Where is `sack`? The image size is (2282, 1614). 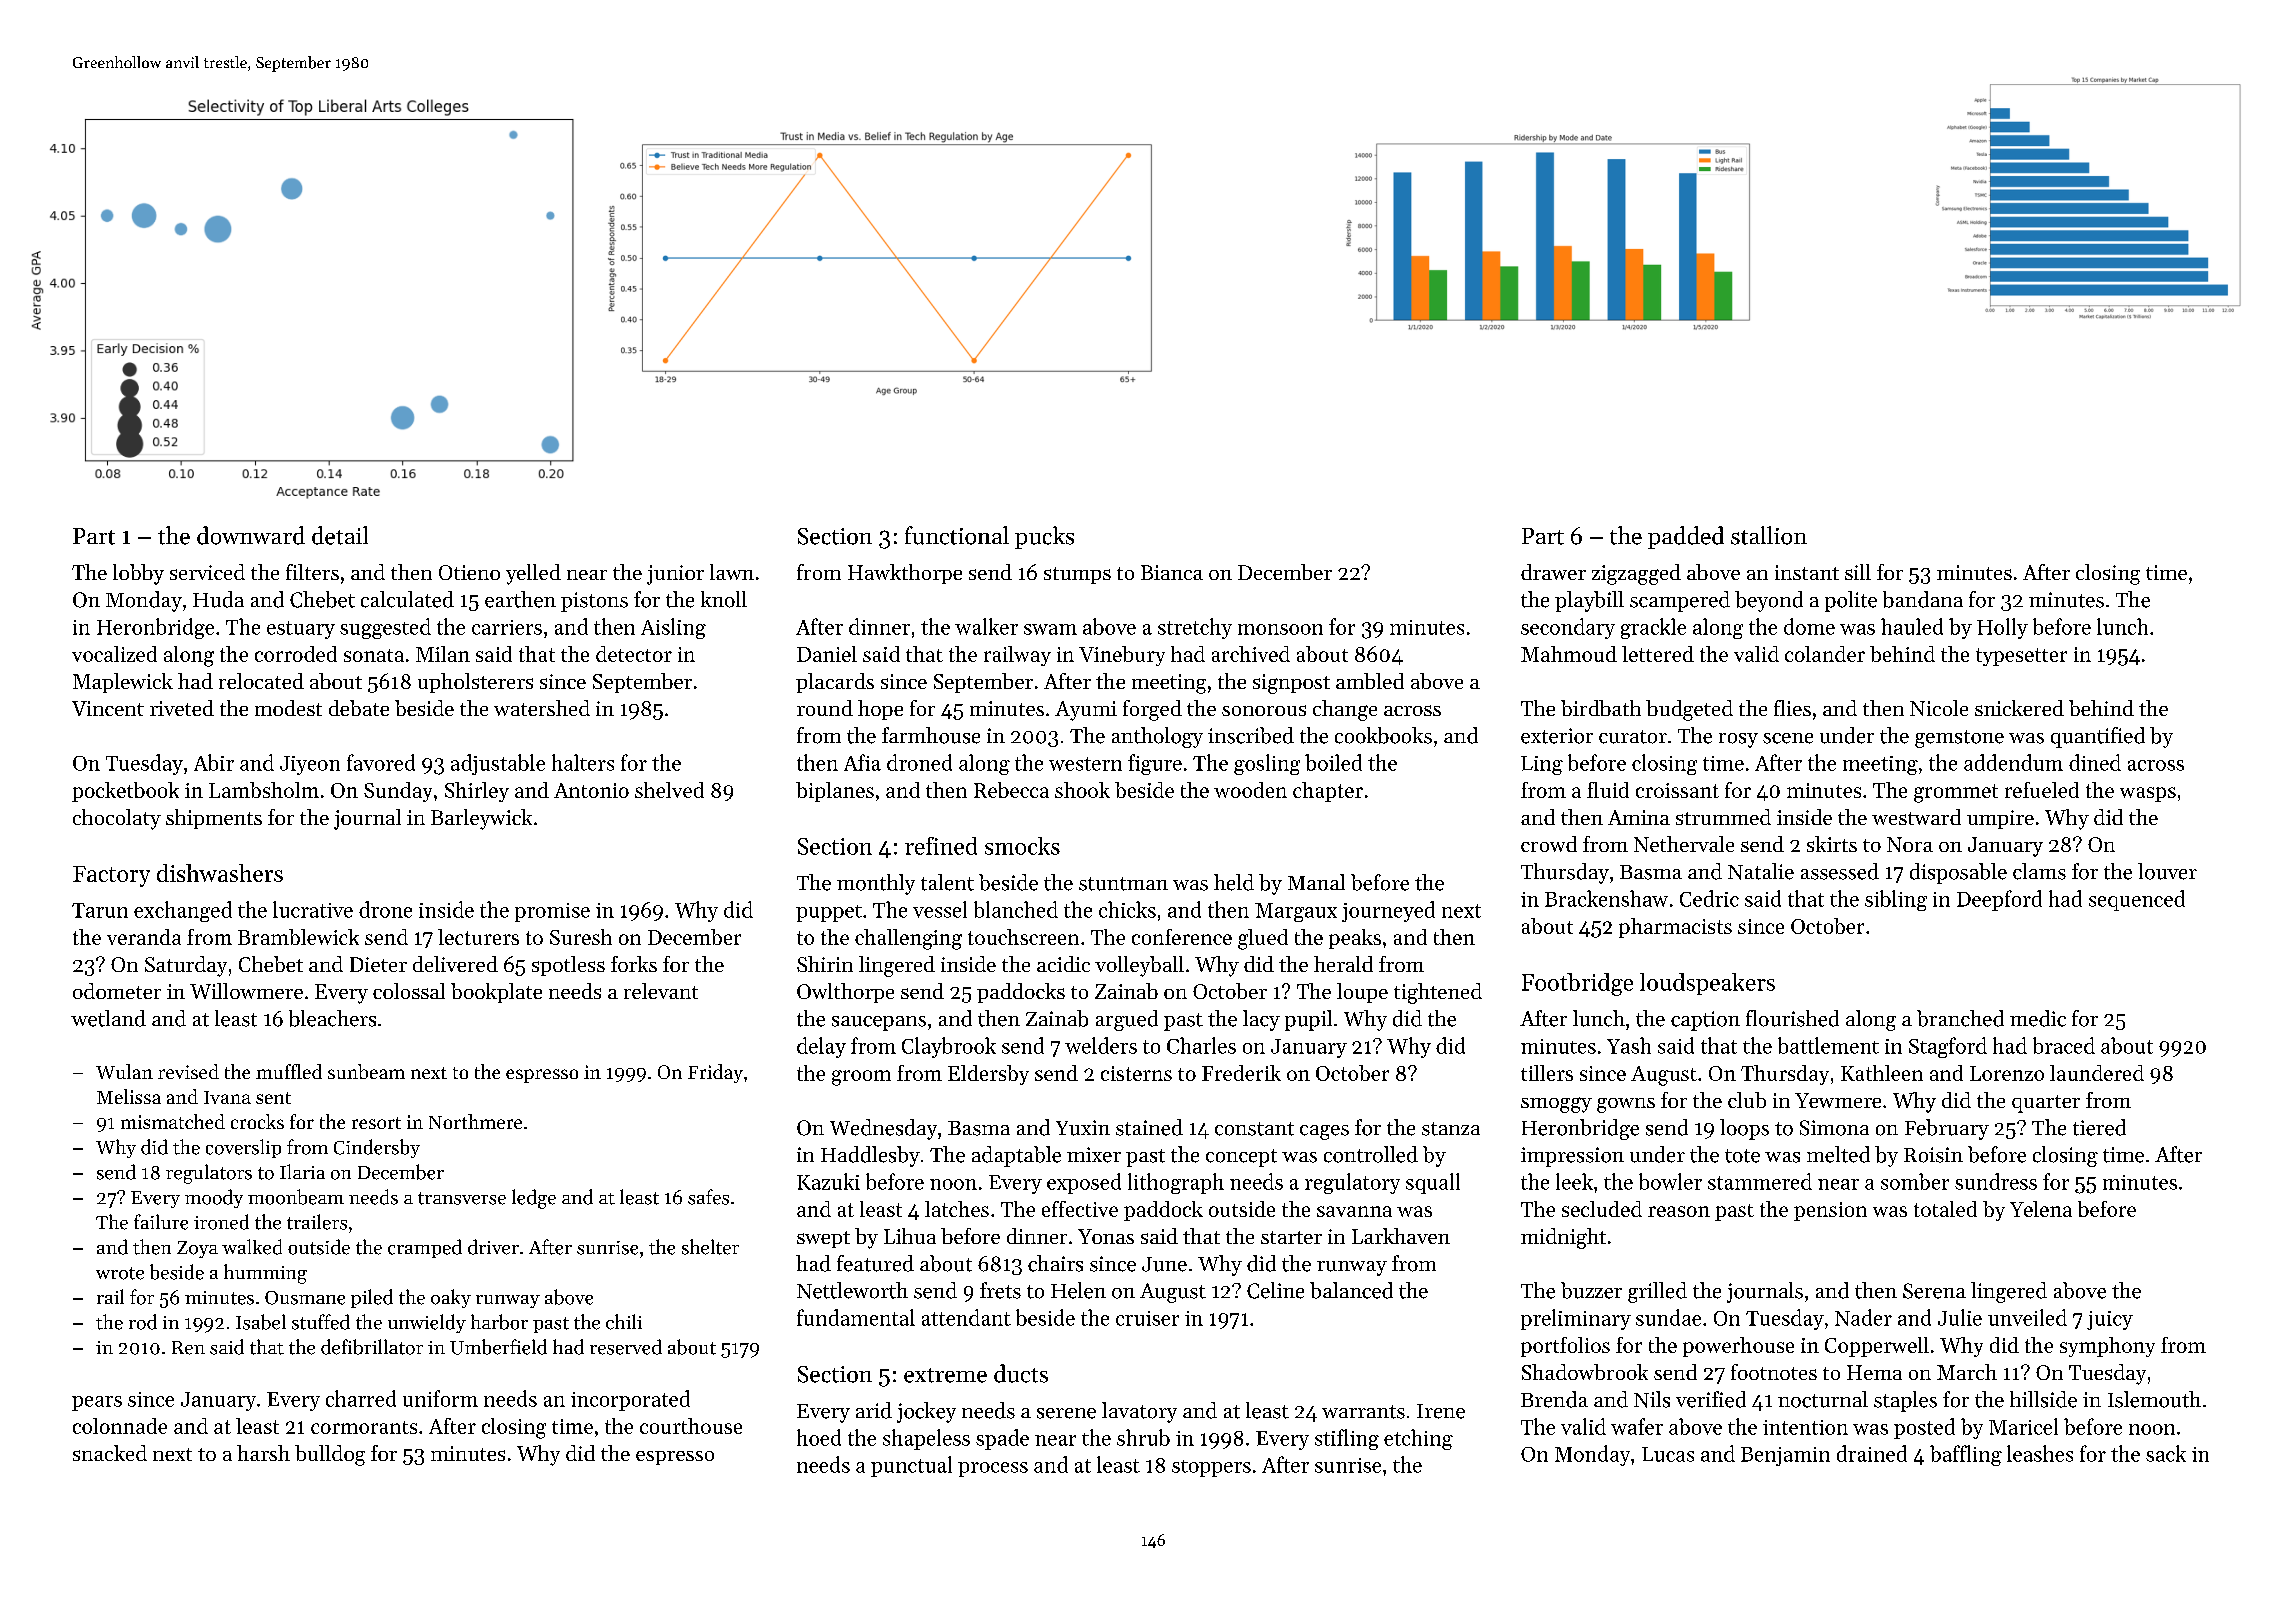
sack is located at coordinates (2166, 1453).
